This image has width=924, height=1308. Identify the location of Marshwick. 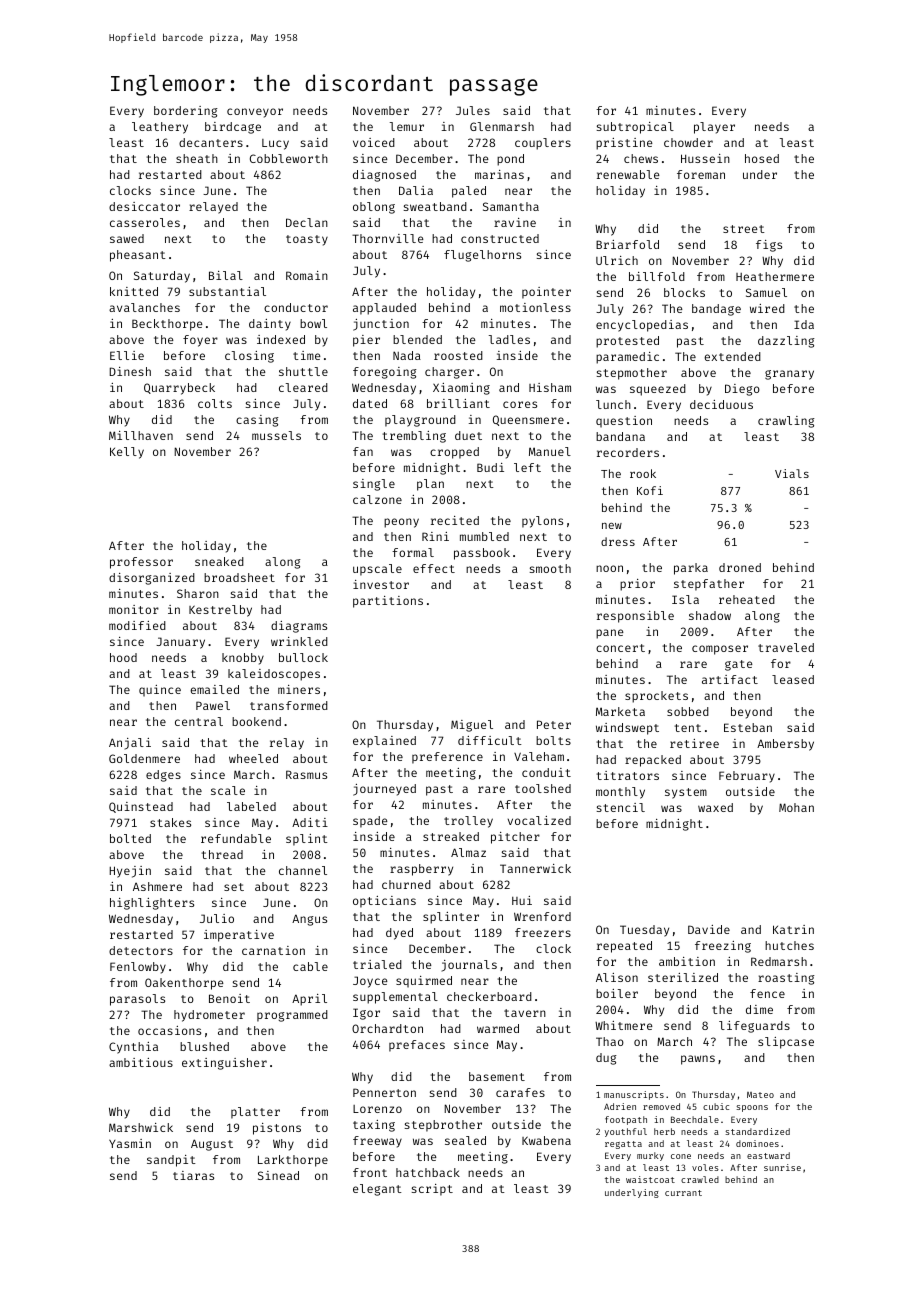
(141, 1127).
